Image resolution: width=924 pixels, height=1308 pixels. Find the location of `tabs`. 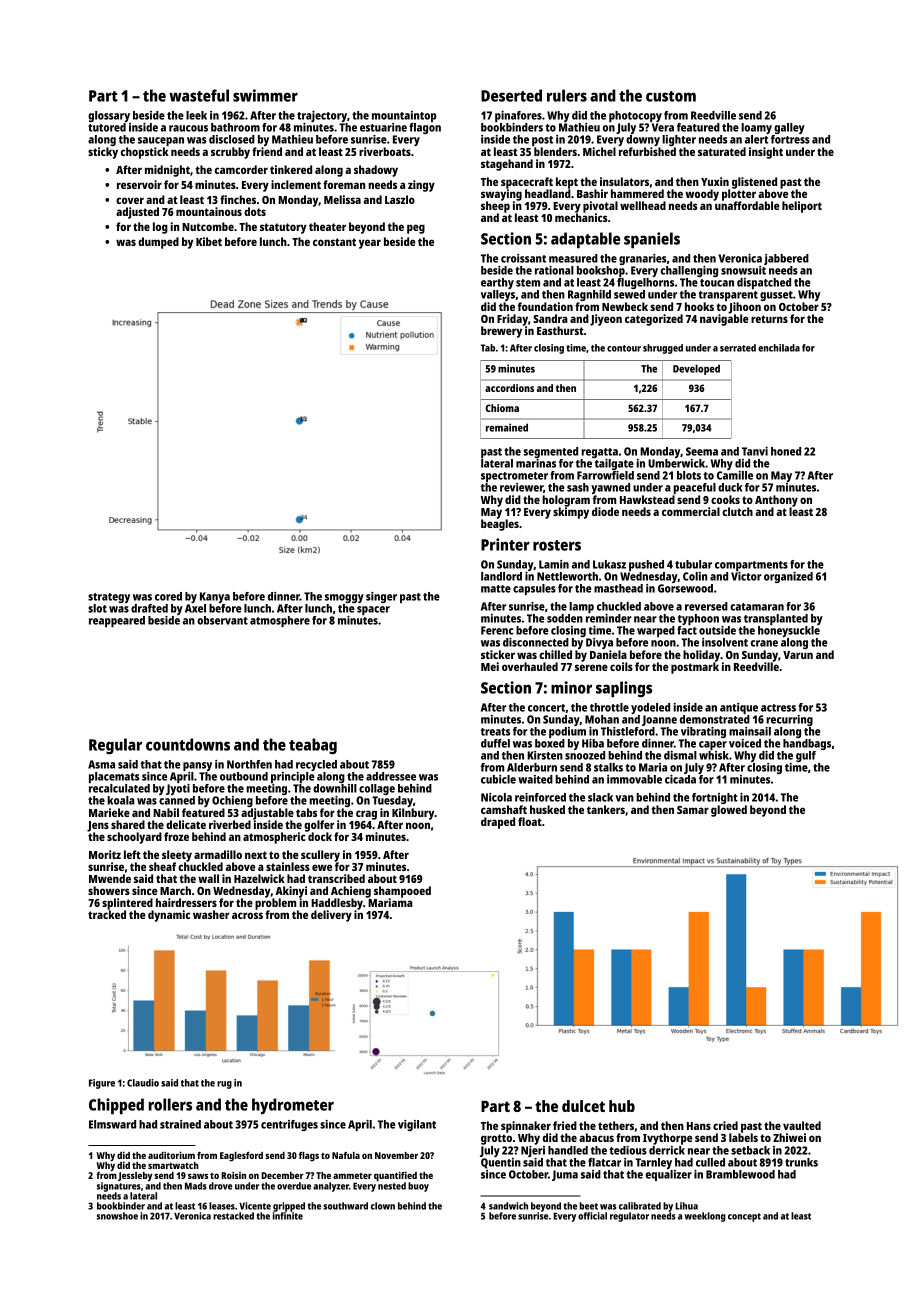

tabs is located at coordinates (306, 812).
